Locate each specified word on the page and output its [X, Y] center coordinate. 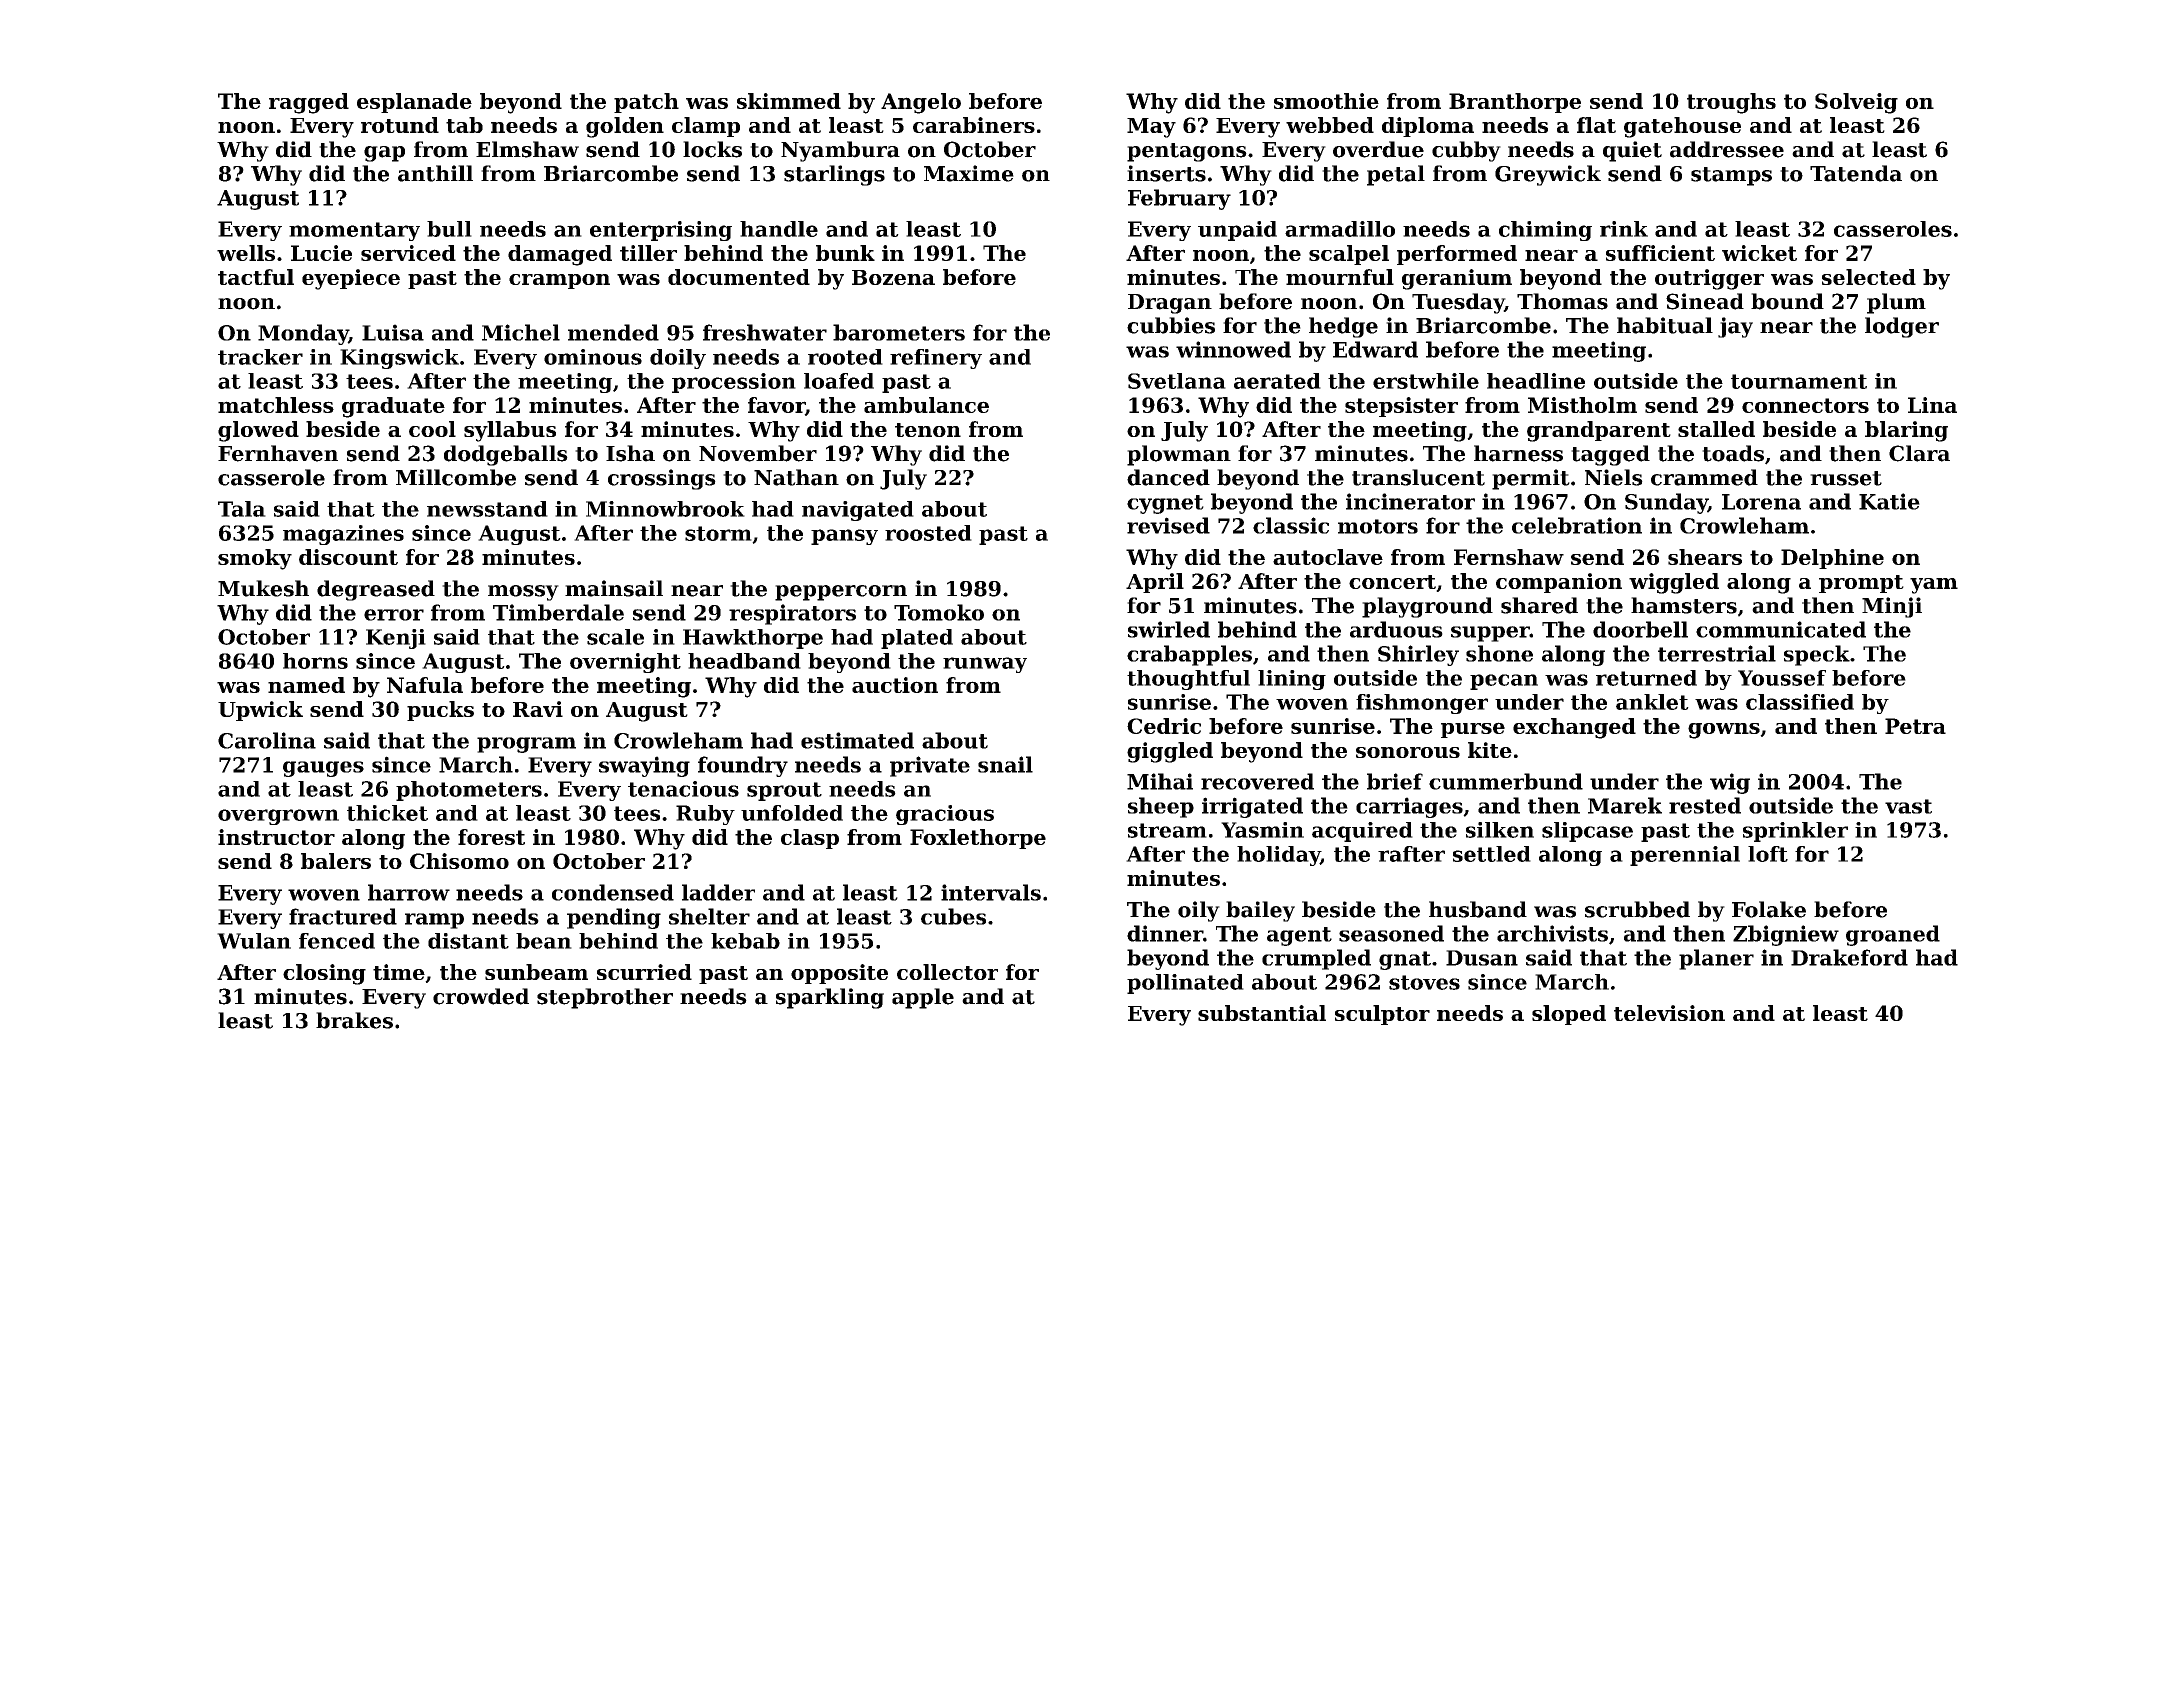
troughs [1731, 103]
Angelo [921, 103]
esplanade [414, 103]
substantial [1262, 1013]
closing [324, 974]
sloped [1569, 1015]
